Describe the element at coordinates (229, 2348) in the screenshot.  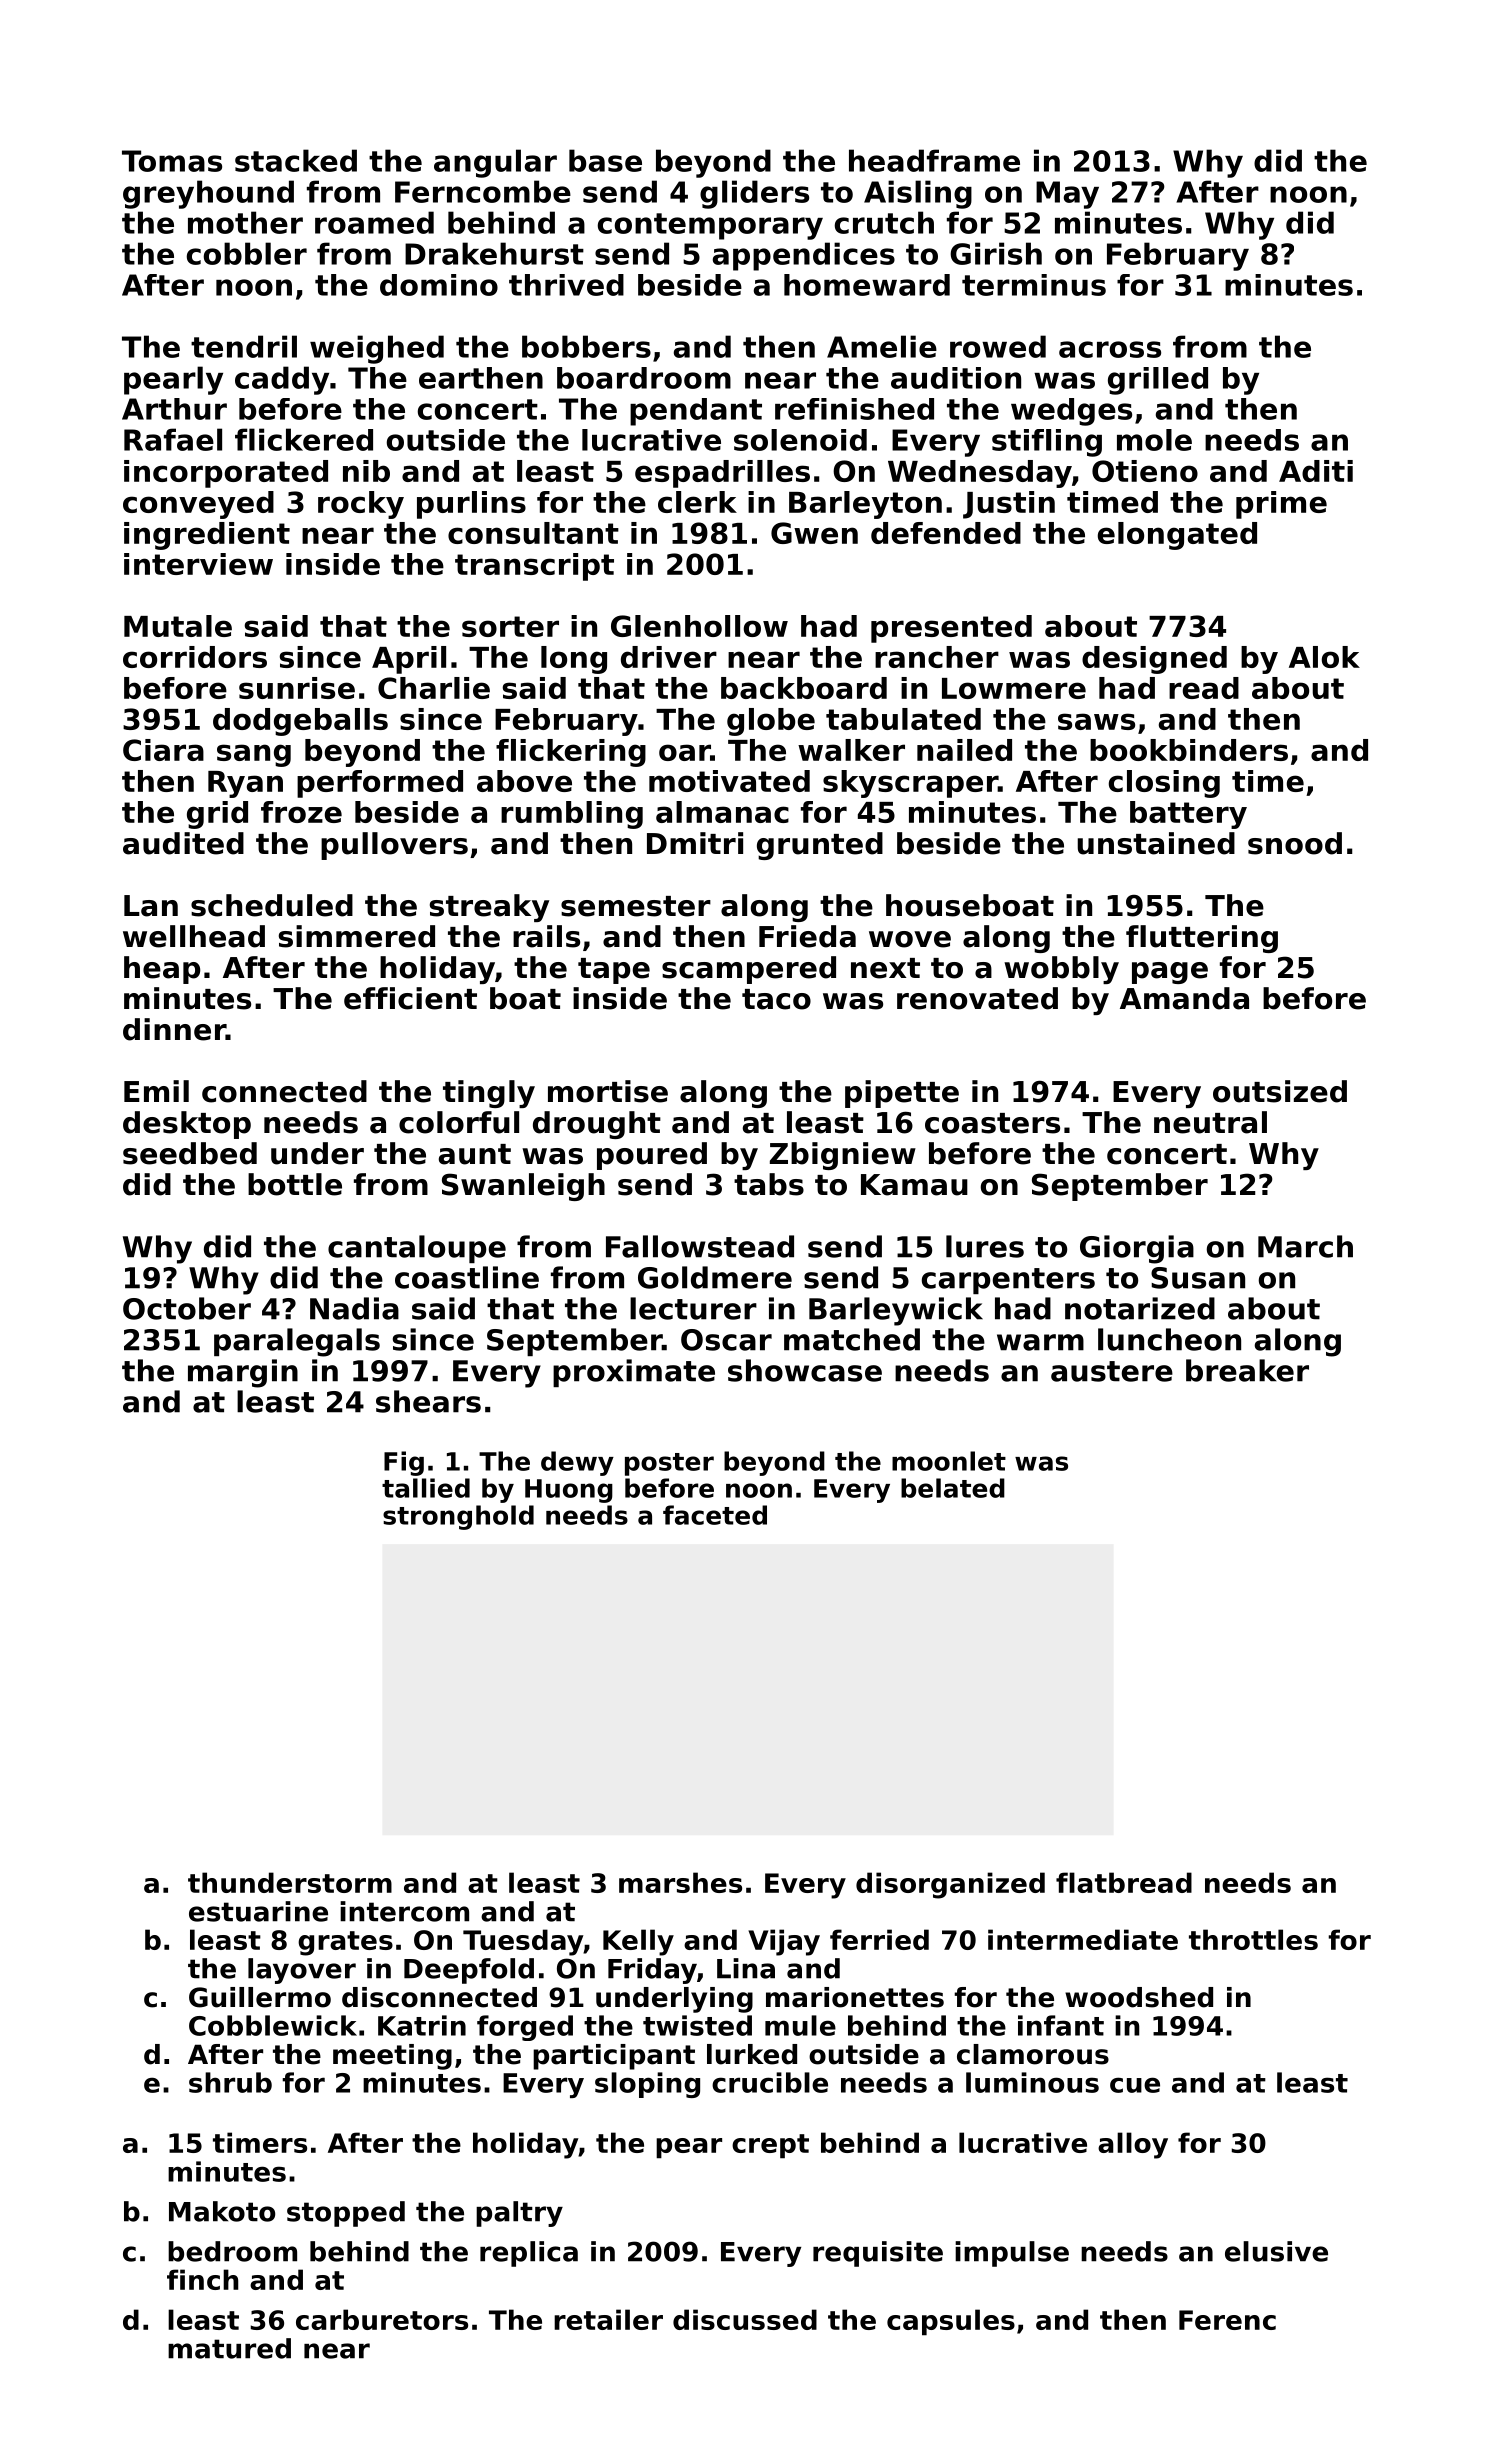
I see `matured` at that location.
